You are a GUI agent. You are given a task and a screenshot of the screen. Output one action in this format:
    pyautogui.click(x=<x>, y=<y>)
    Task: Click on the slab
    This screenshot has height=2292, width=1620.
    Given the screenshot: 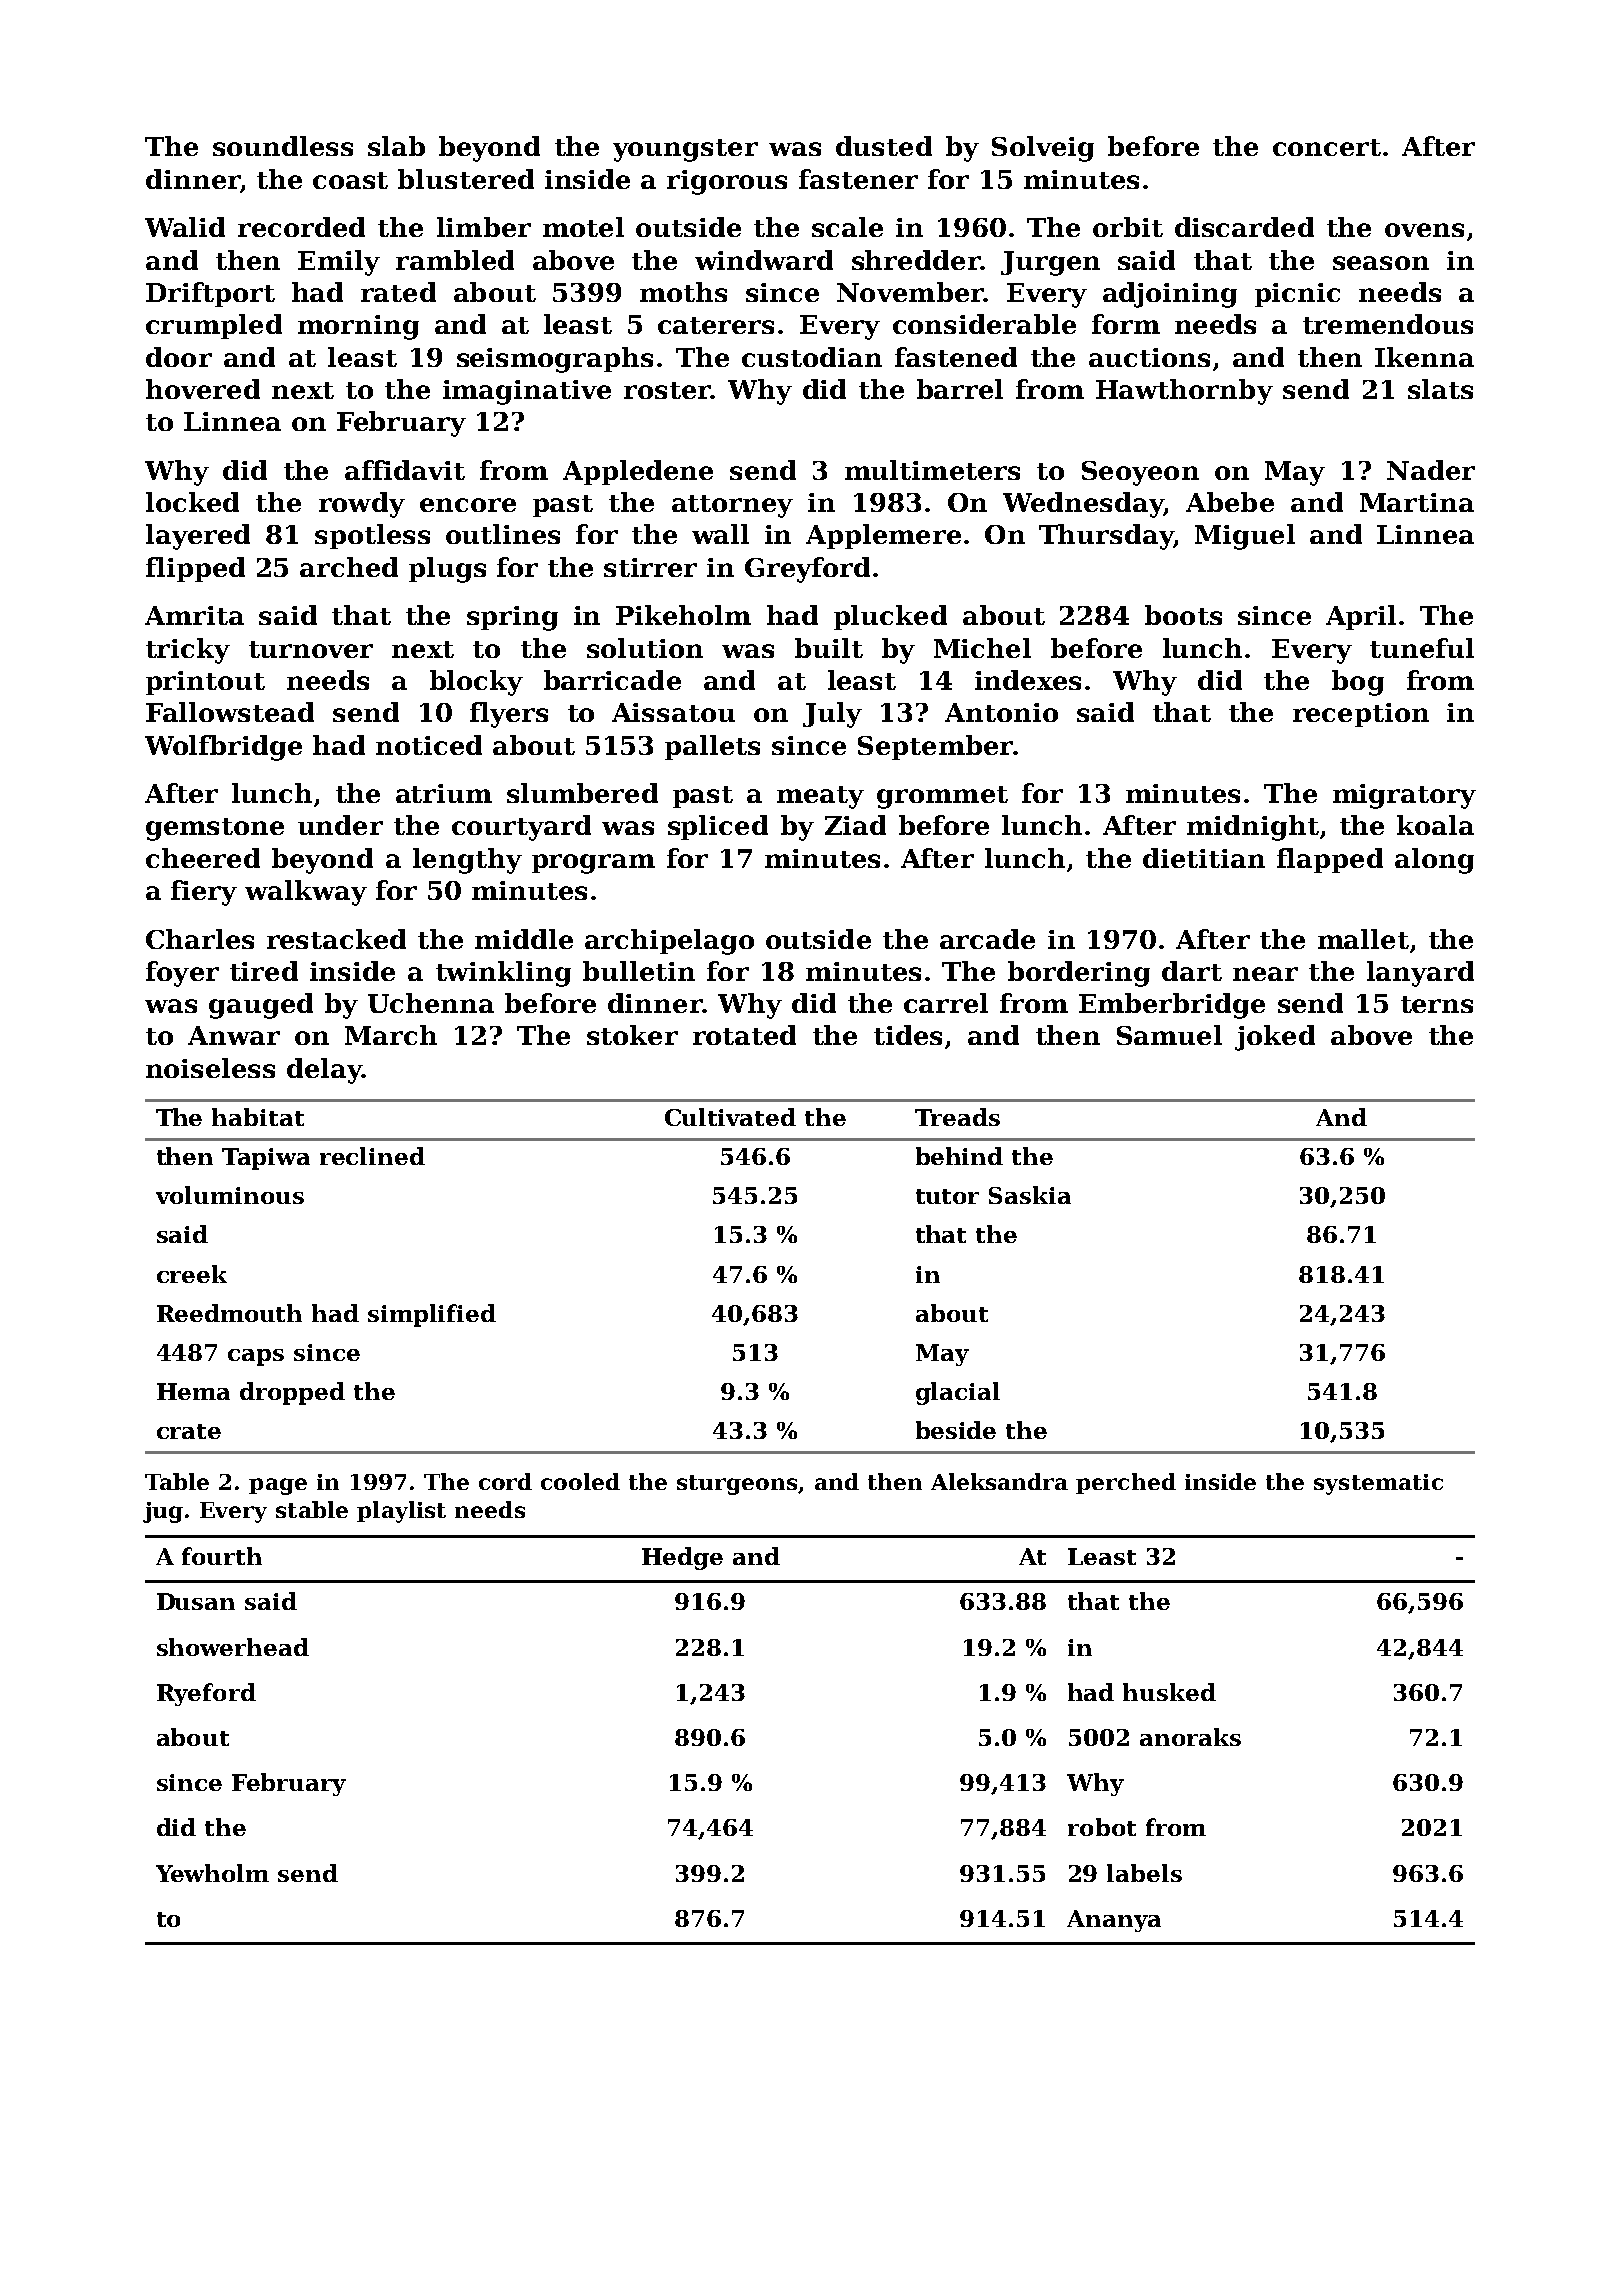 What is the action you would take?
    pyautogui.click(x=396, y=146)
